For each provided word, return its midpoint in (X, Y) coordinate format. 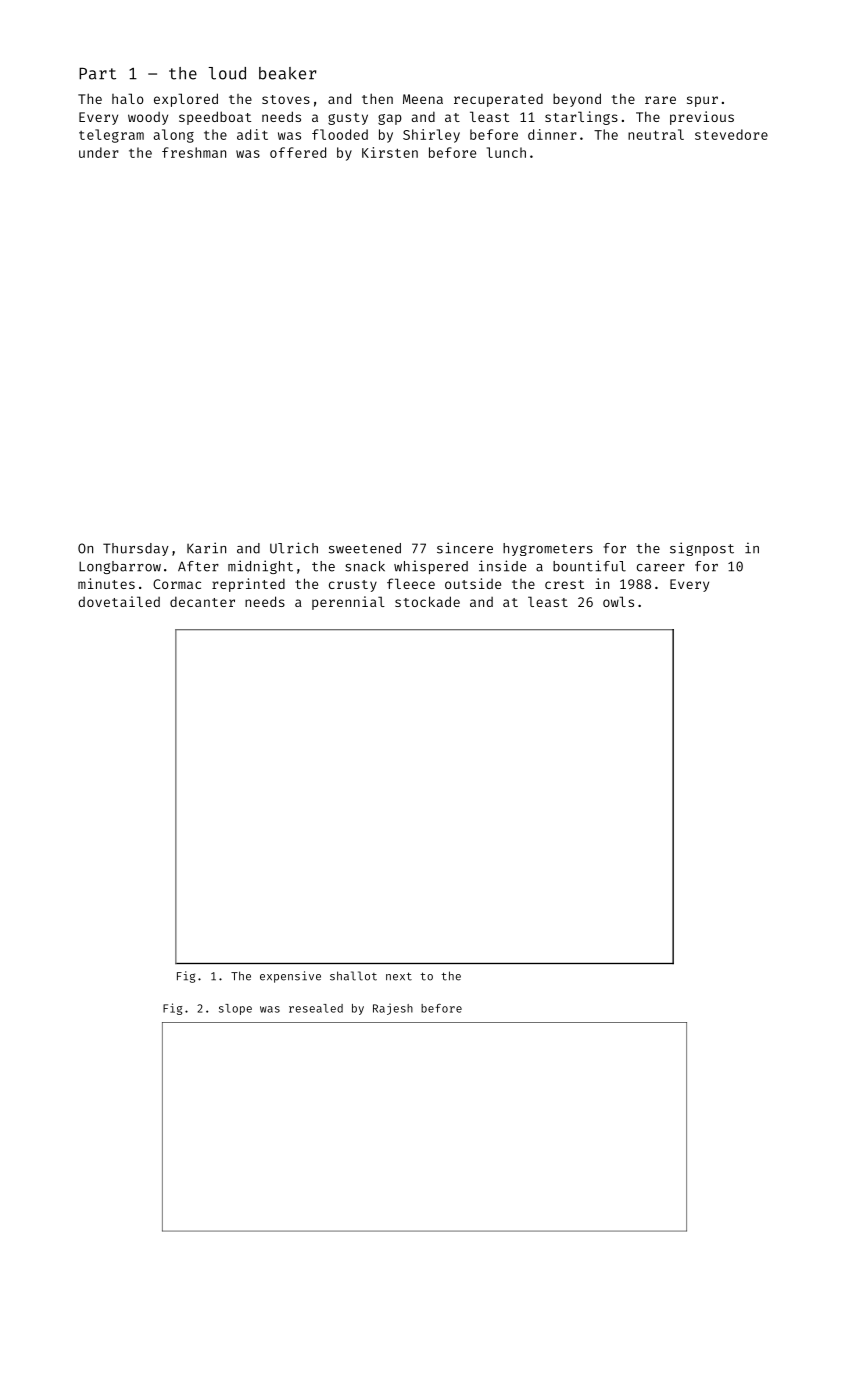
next (399, 976)
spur (702, 101)
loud (227, 73)
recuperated (498, 100)
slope (235, 1009)
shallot (353, 976)
